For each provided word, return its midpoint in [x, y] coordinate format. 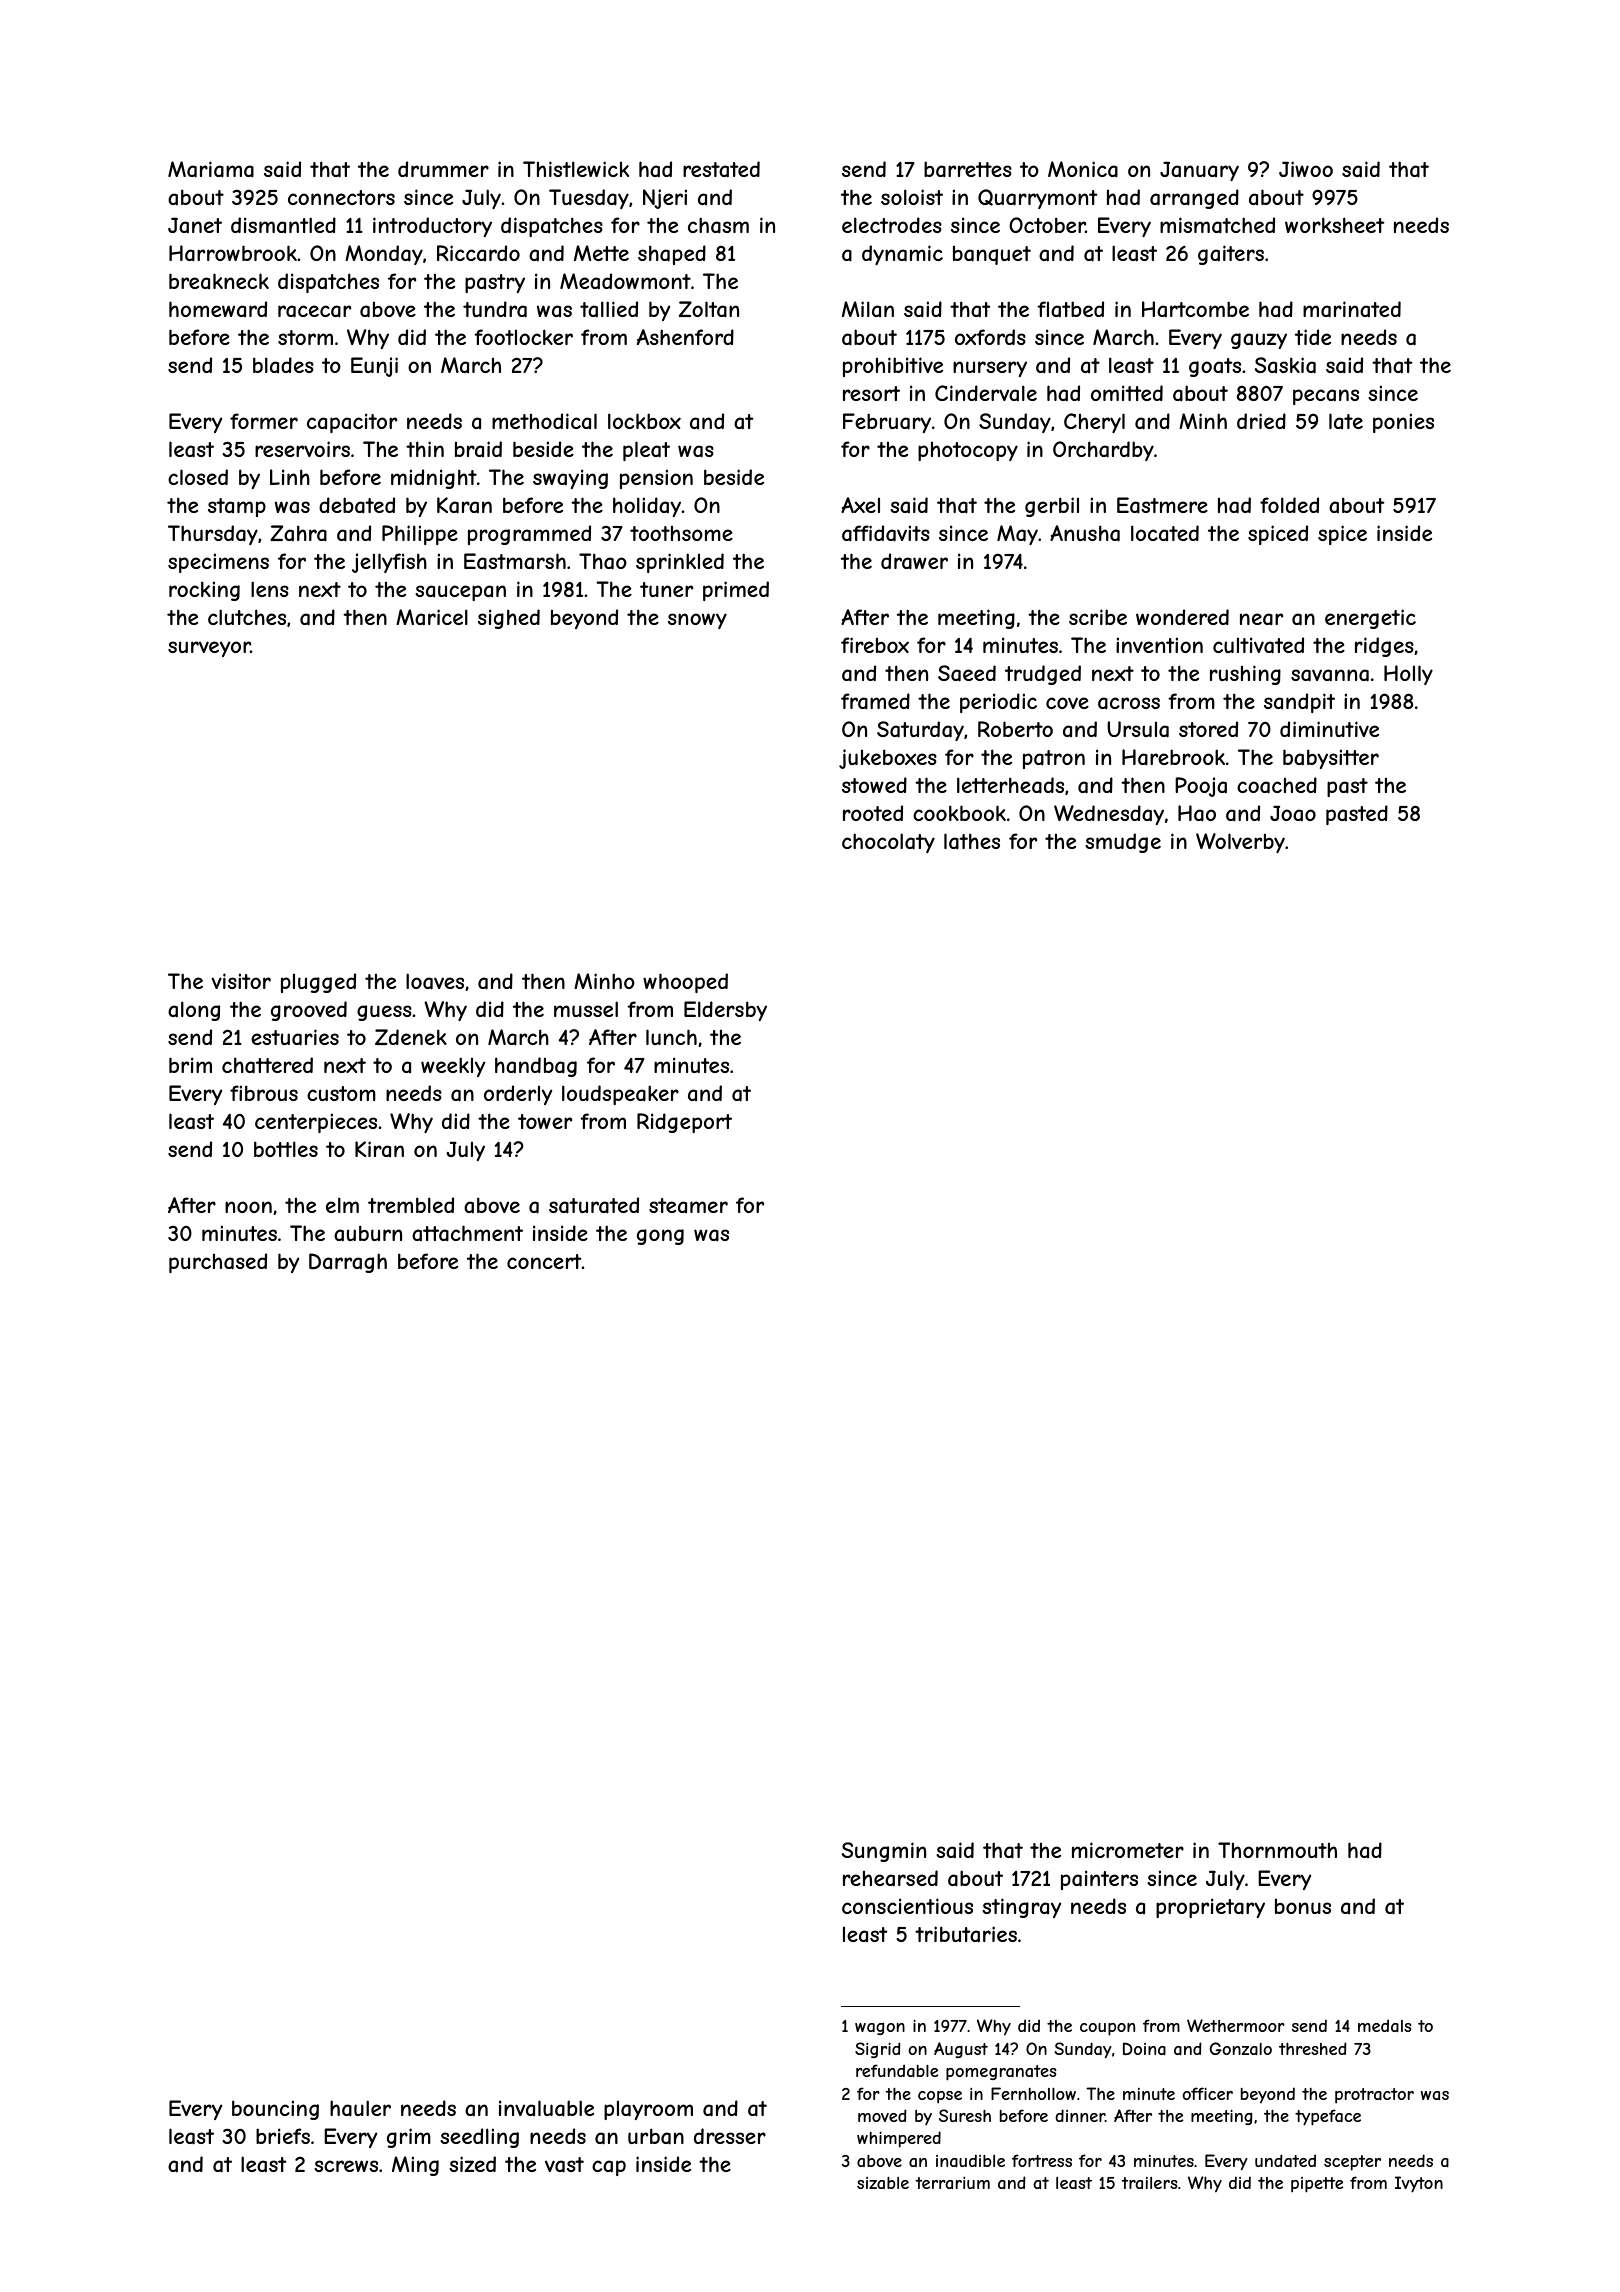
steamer [688, 1205]
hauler [360, 2108]
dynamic [902, 255]
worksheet [1335, 225]
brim [190, 1065]
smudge [1123, 843]
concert [544, 1261]
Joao [1293, 813]
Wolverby [1240, 843]
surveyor [209, 649]
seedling [479, 2138]
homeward [218, 309]
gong [660, 1237]
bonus [1303, 1906]
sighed [509, 619]
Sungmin [884, 1852]
